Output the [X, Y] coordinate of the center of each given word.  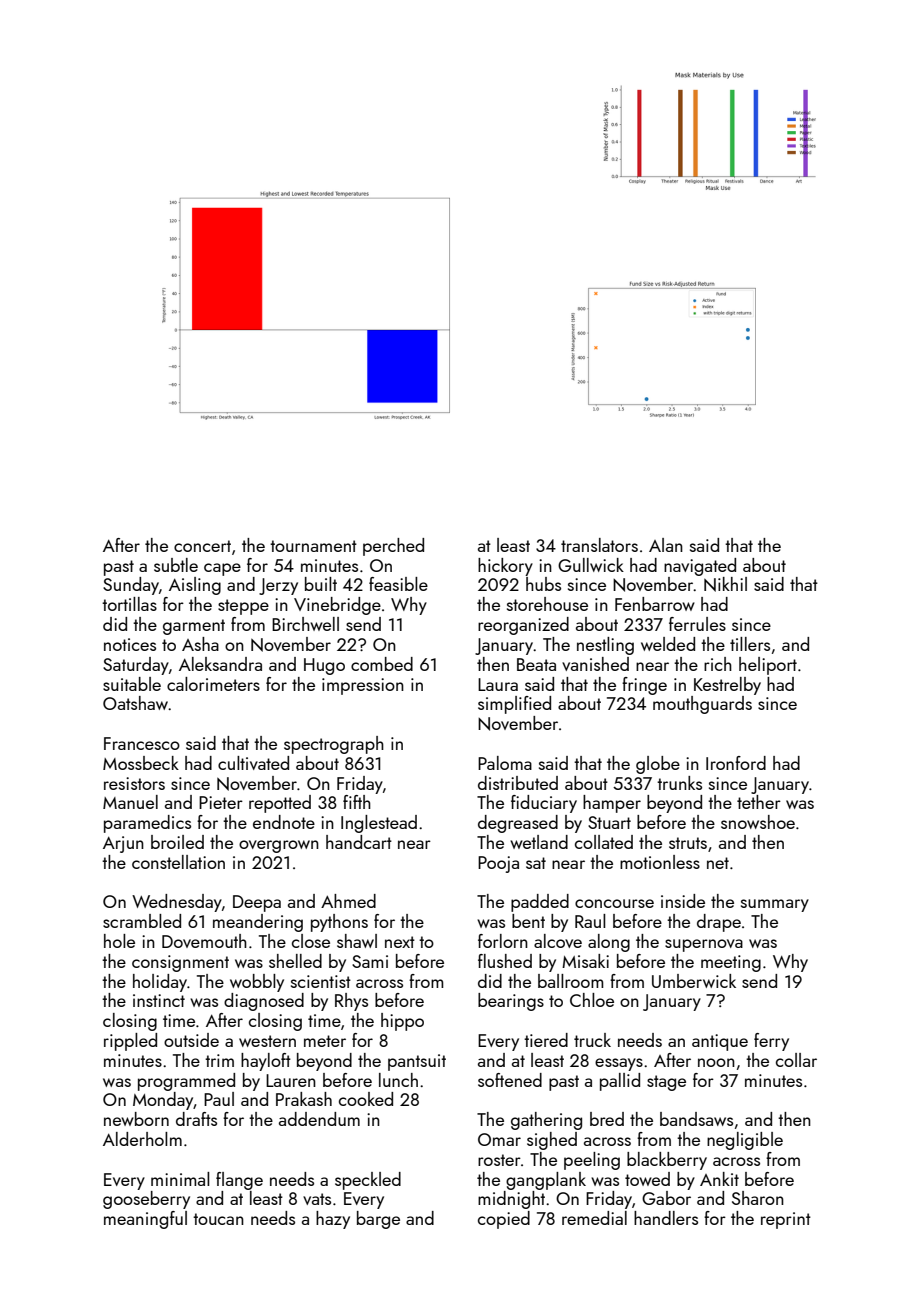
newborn [136, 1119]
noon [716, 1062]
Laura [498, 684]
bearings [511, 1002]
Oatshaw [136, 703]
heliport [768, 666]
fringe [644, 686]
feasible [398, 584]
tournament [313, 546]
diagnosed [264, 1002]
